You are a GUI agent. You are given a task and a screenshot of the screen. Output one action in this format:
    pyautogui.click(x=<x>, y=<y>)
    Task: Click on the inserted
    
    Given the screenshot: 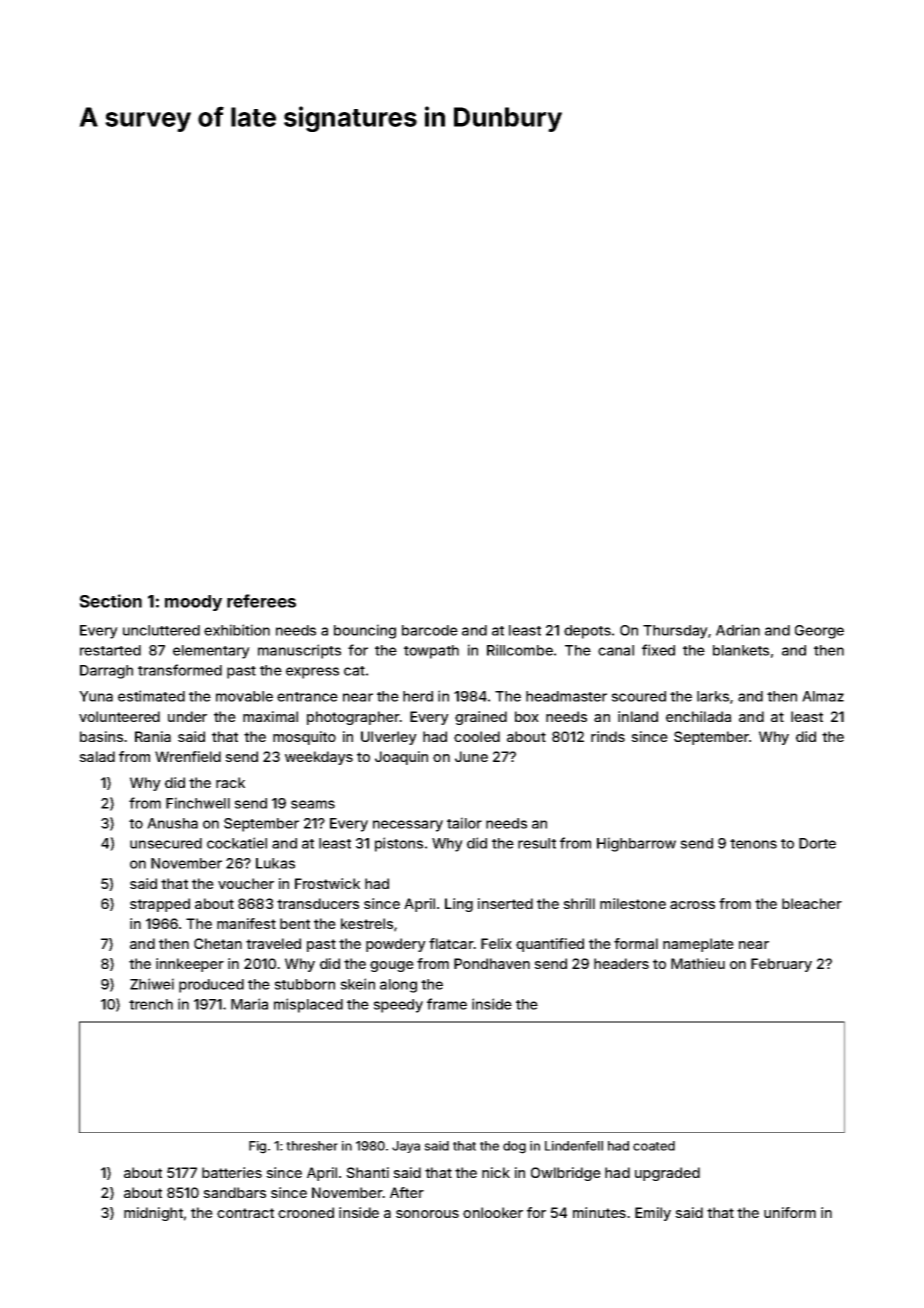 What is the action you would take?
    pyautogui.click(x=505, y=903)
